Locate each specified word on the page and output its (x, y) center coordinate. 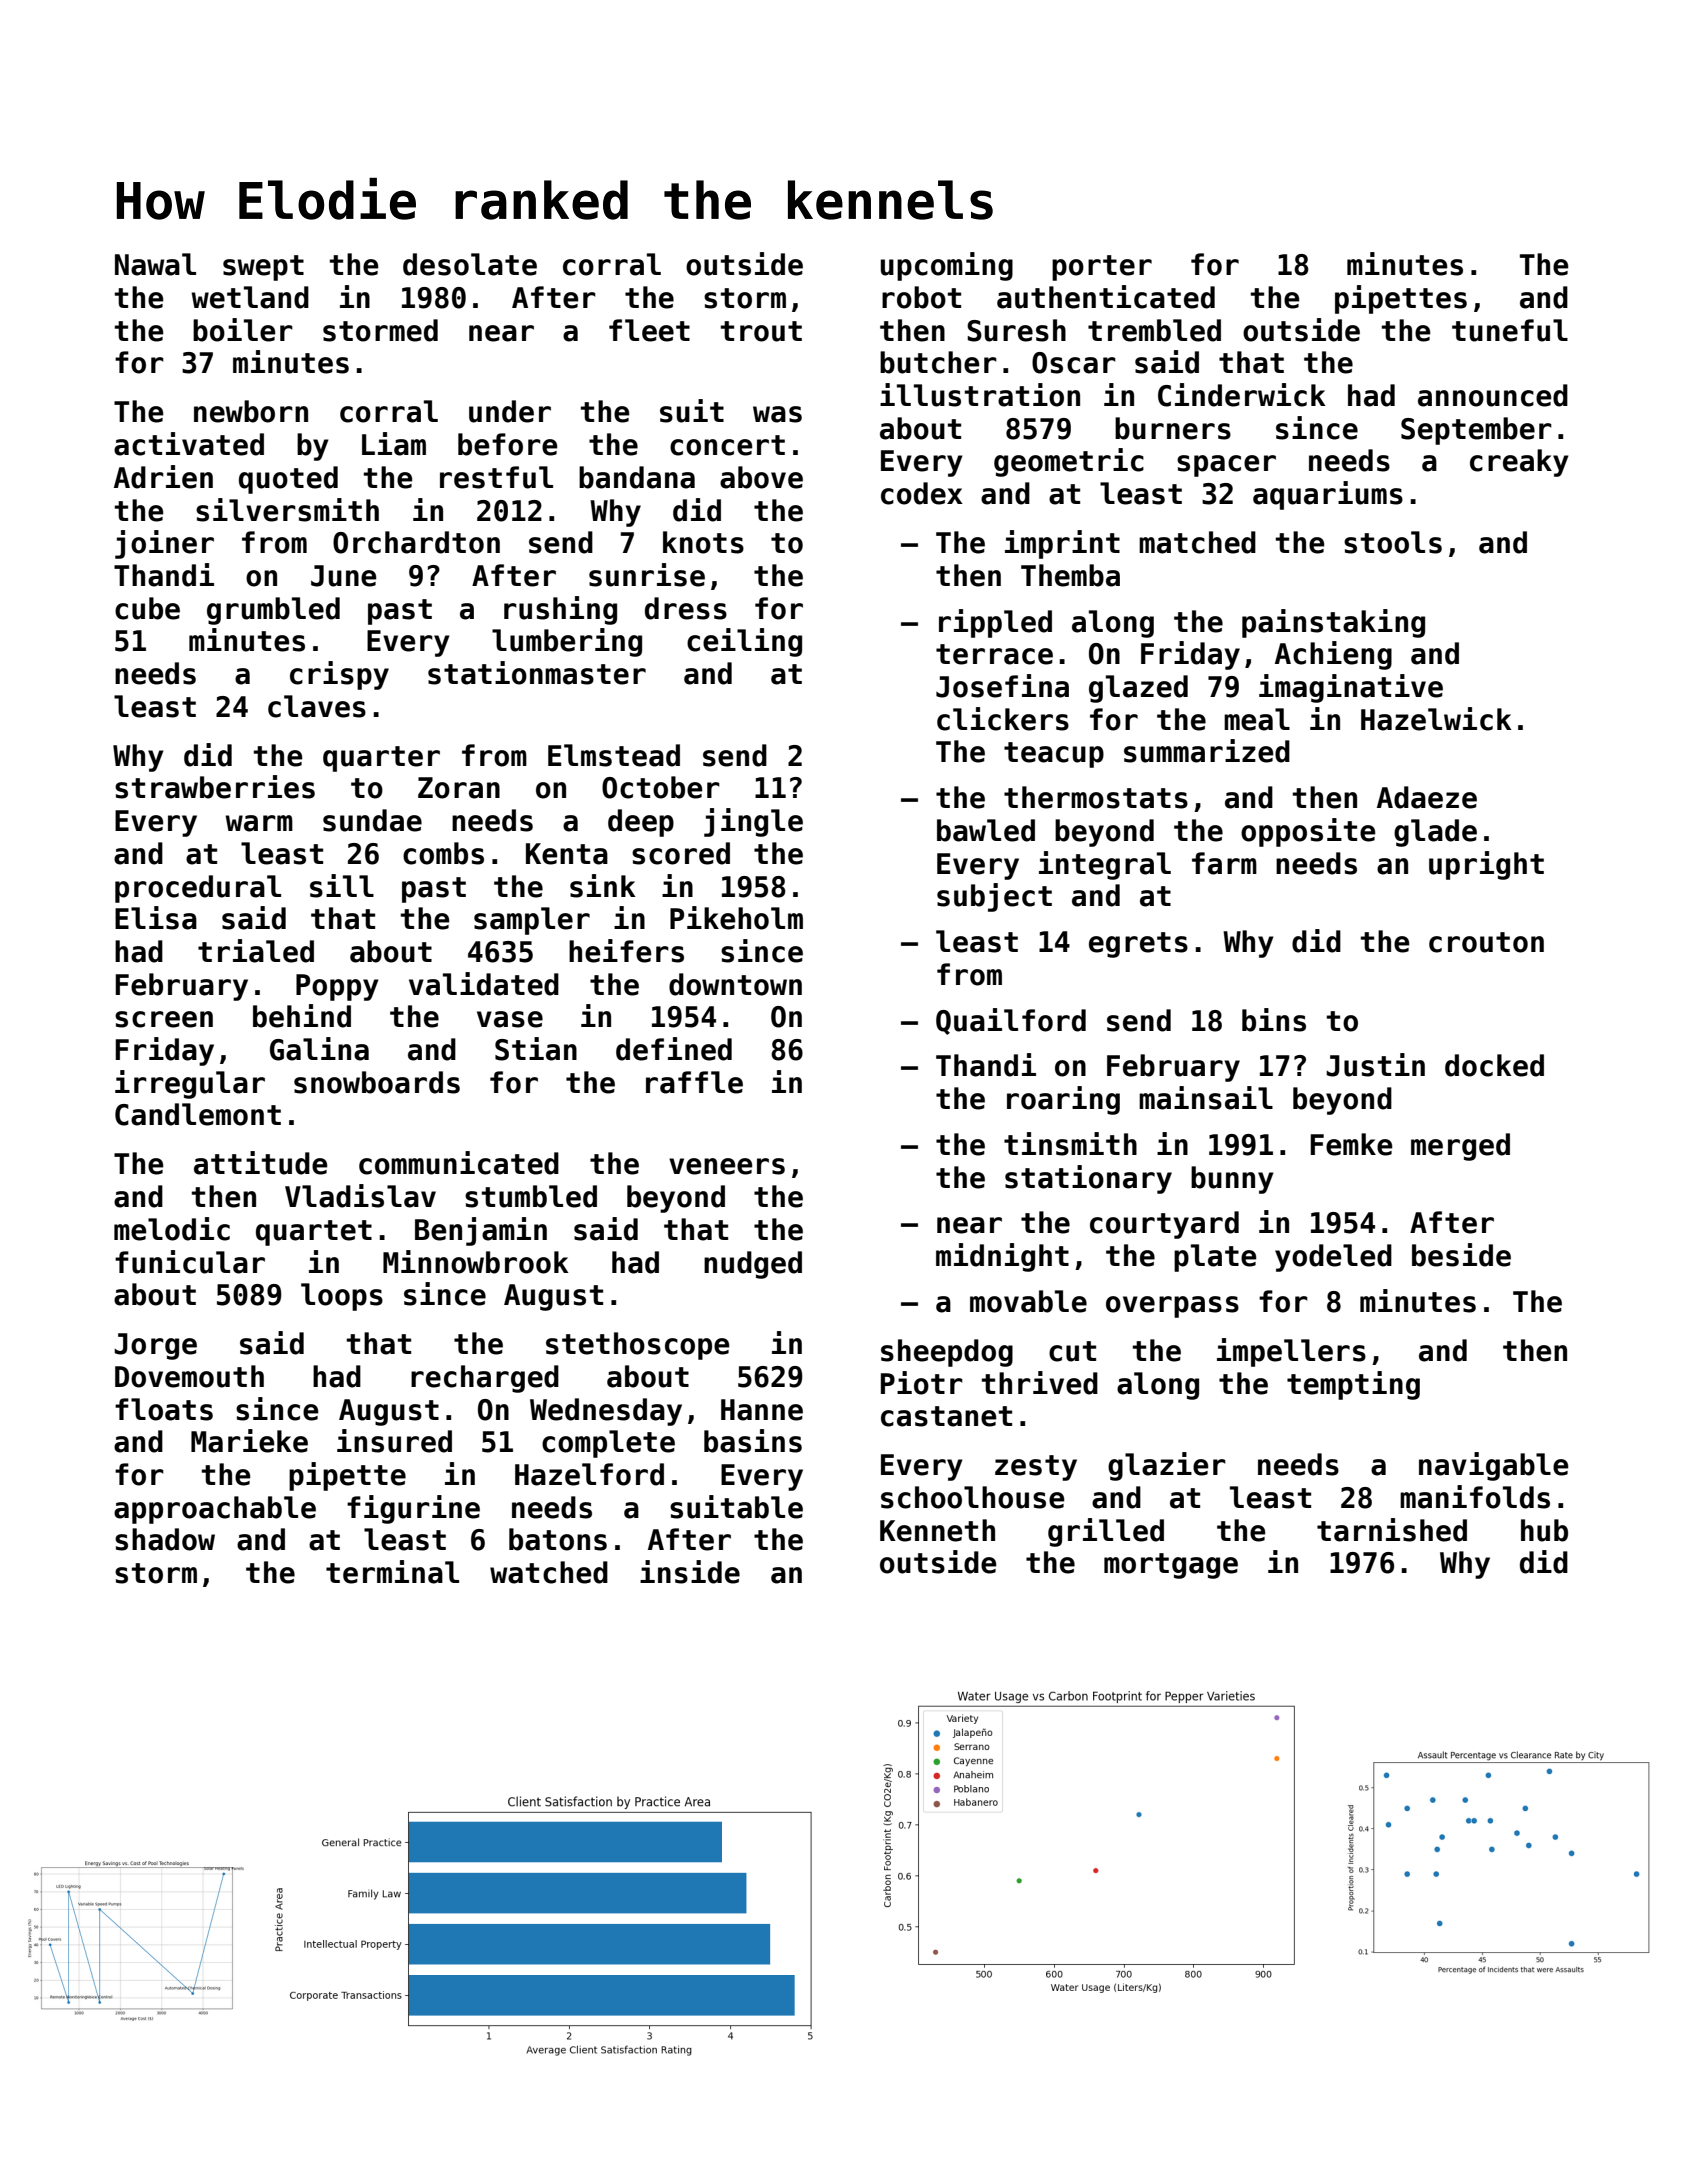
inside (690, 1572)
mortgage (1171, 1566)
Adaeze (1427, 797)
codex (922, 493)
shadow (165, 1539)
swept (263, 268)
